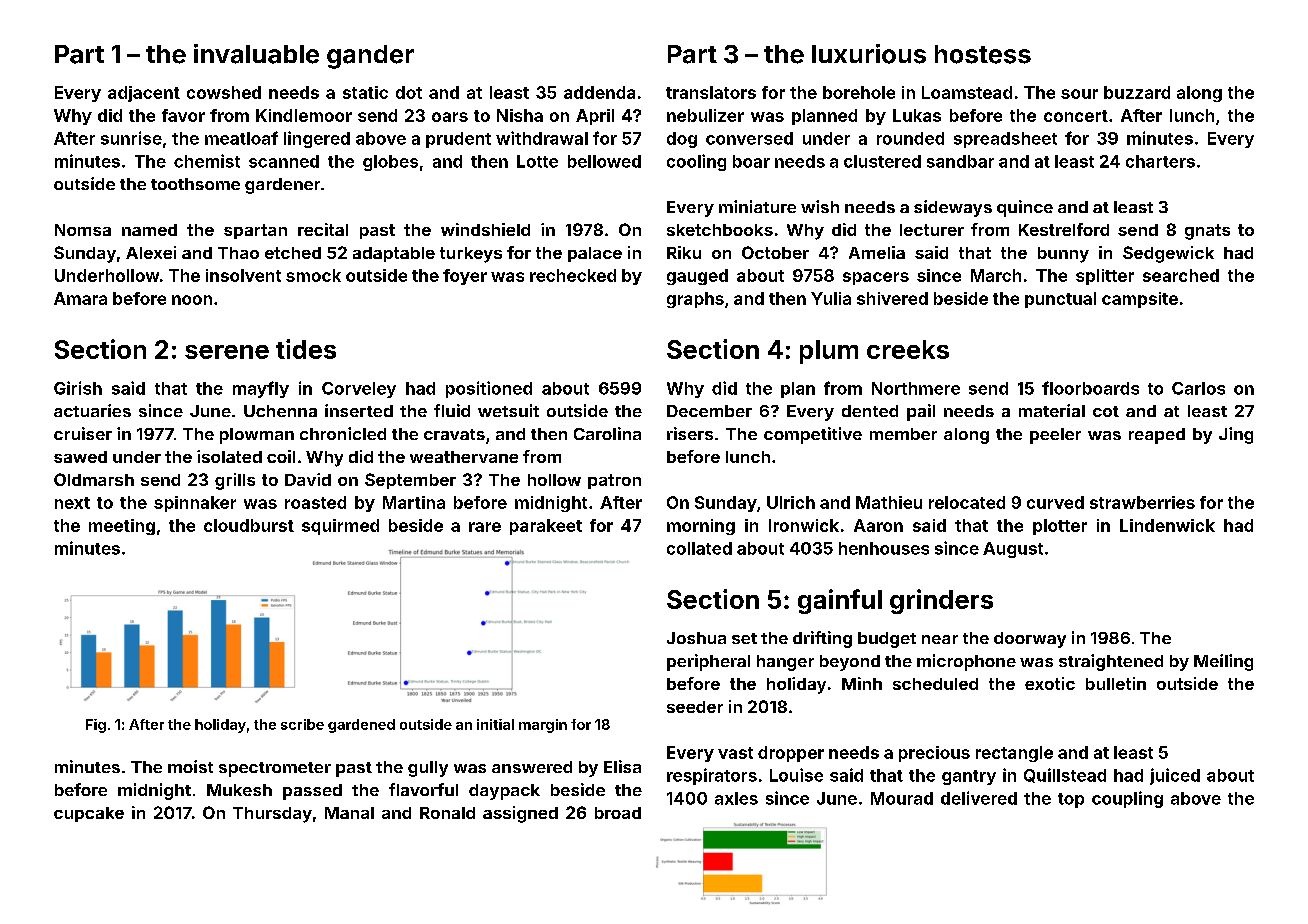 Image resolution: width=1308 pixels, height=924 pixels. I want to click on Jing, so click(1236, 435).
